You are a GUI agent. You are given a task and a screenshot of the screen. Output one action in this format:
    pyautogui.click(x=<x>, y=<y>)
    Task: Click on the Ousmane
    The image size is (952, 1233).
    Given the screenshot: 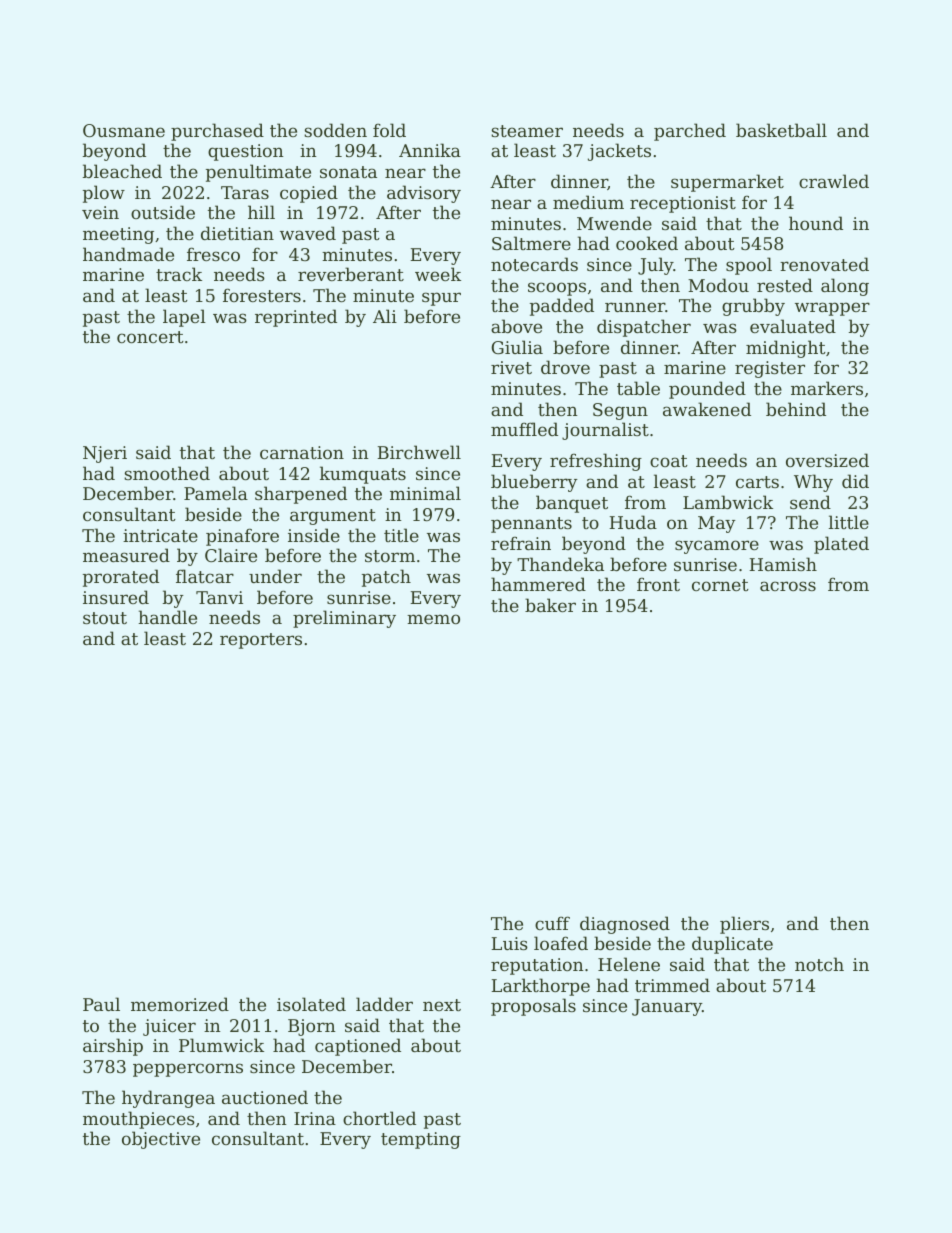 What is the action you would take?
    pyautogui.click(x=124, y=130)
